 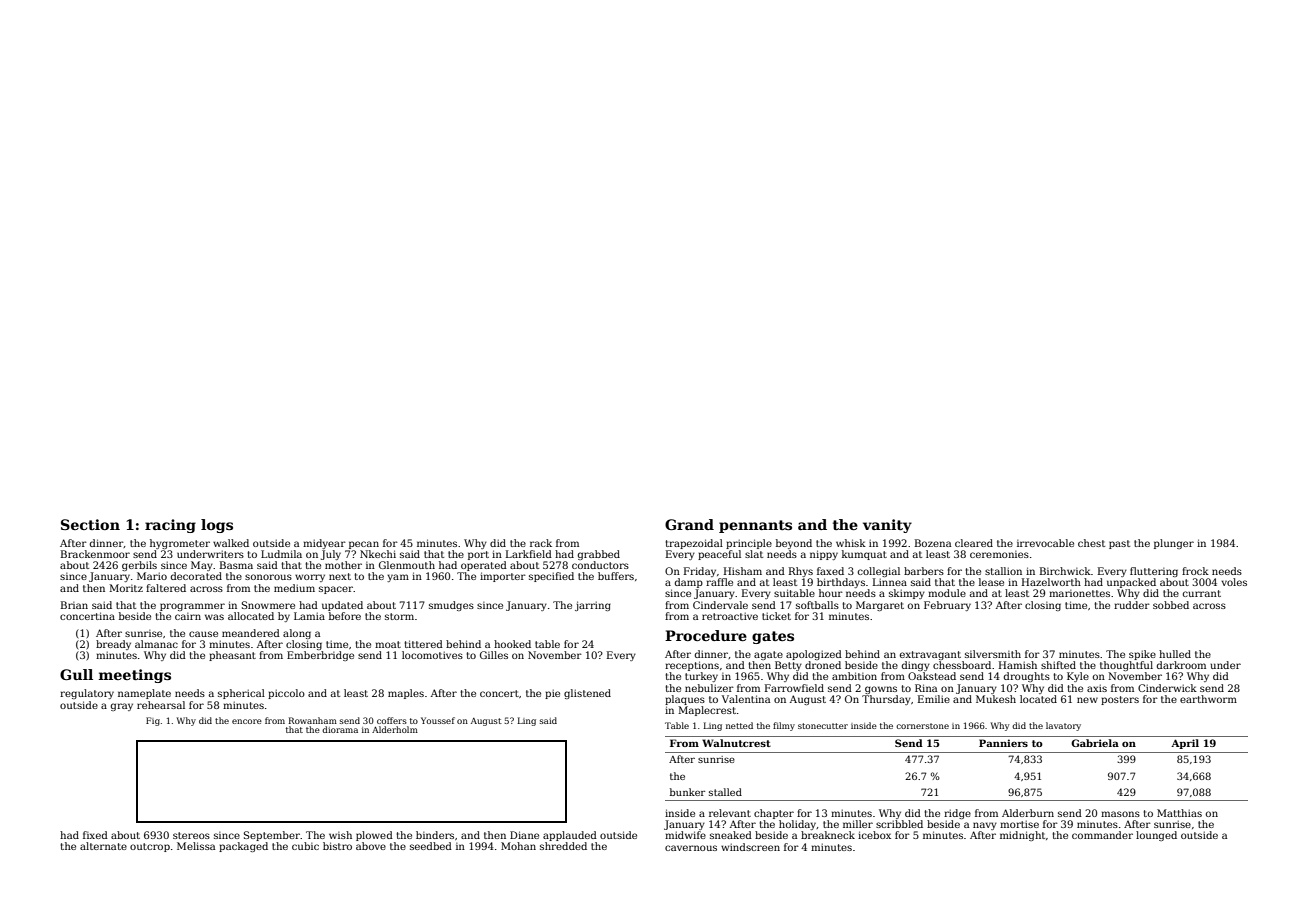 What do you see at coordinates (1087, 700) in the image?
I see `new` at bounding box center [1087, 700].
